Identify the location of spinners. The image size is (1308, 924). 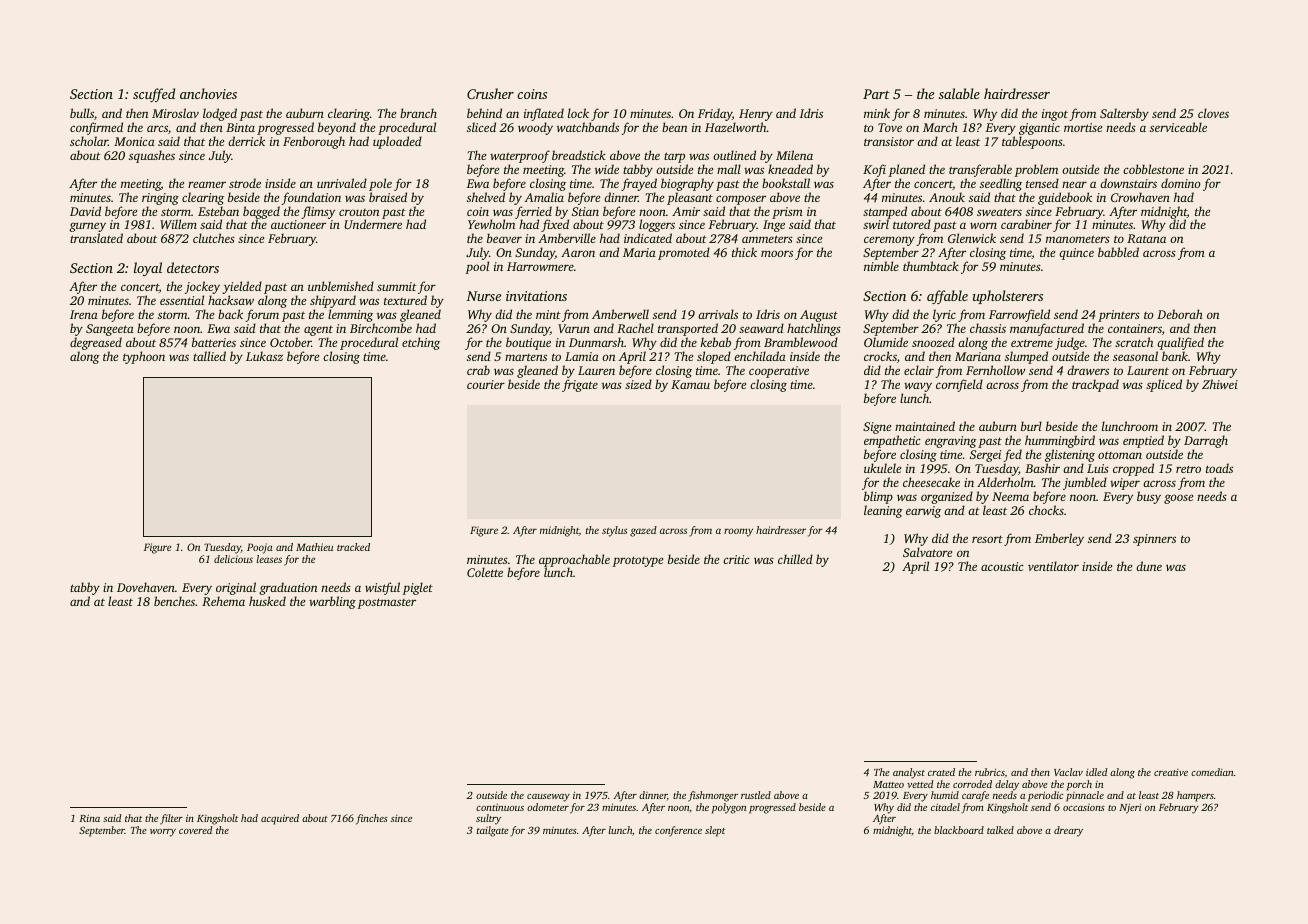
(1154, 540).
